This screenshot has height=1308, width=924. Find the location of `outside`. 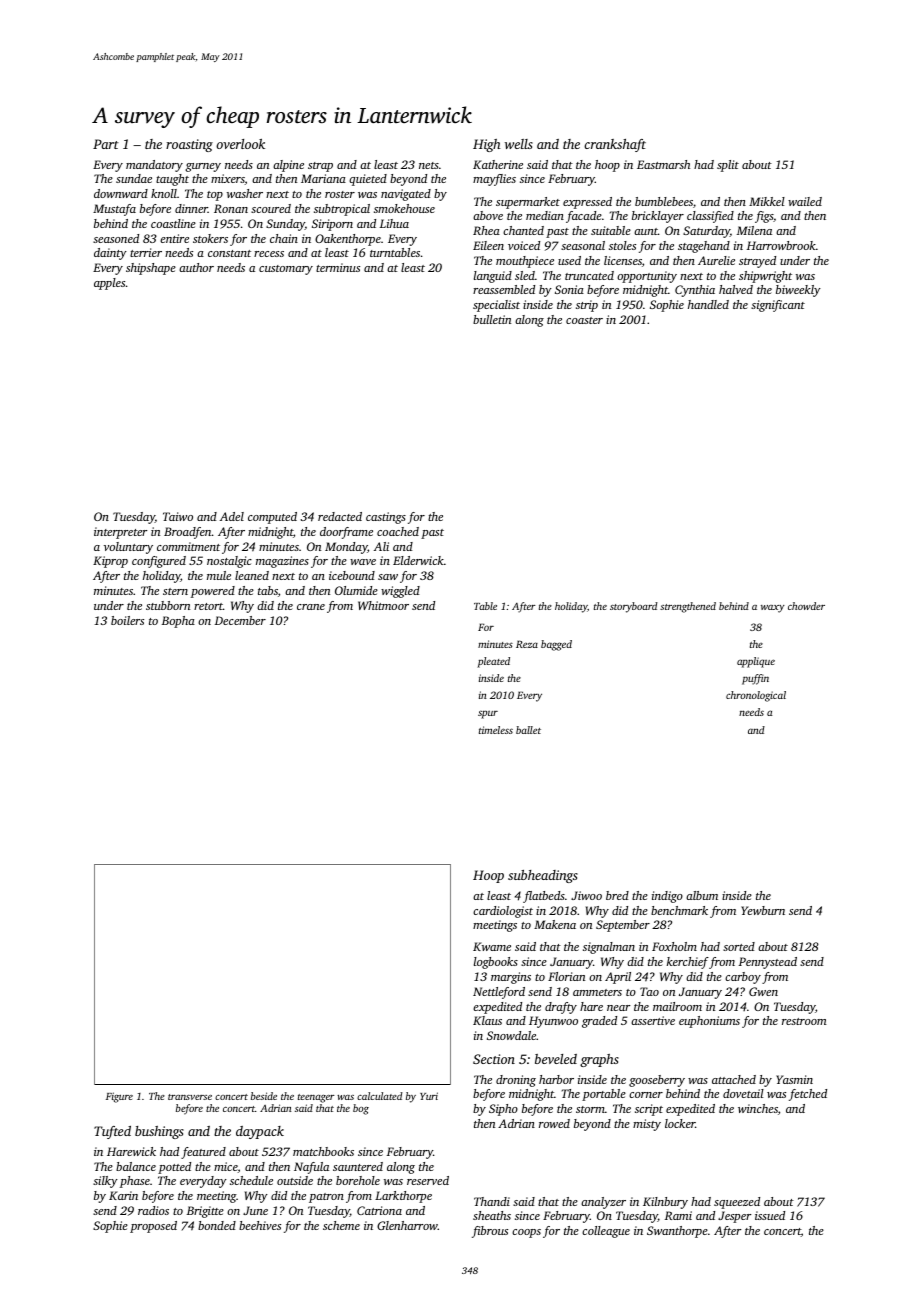

outside is located at coordinates (295, 1180).
